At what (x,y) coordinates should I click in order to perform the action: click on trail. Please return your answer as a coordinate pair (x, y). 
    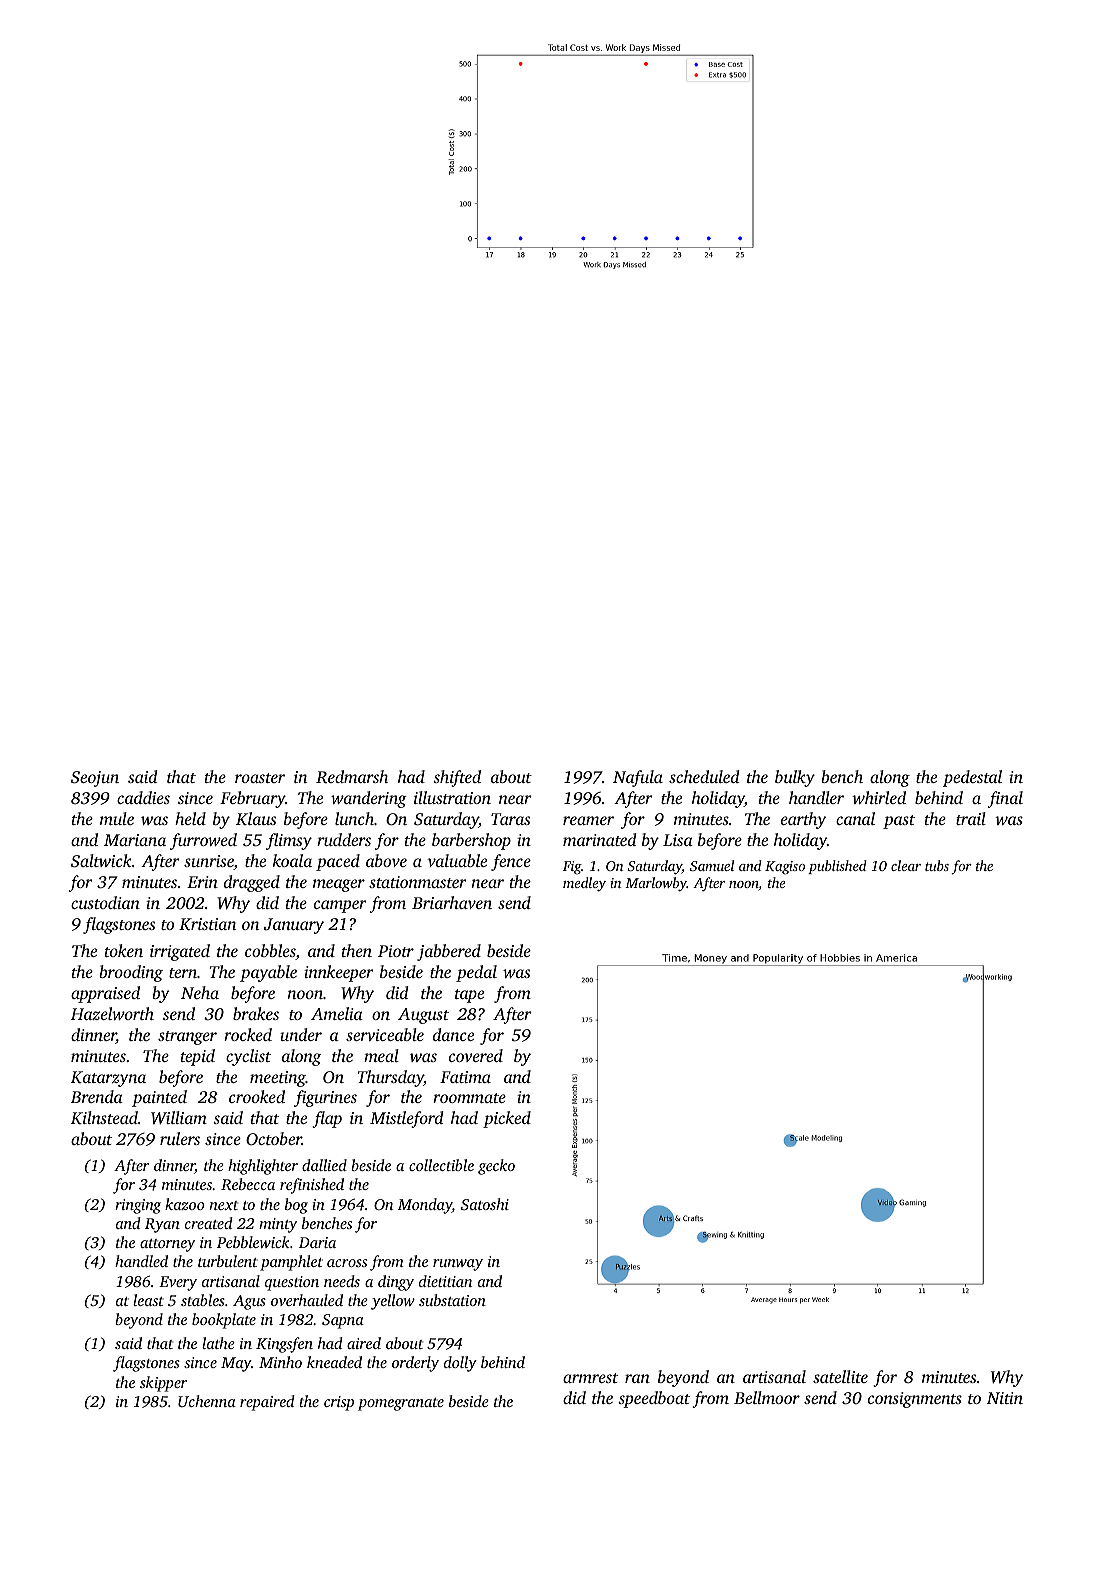
    Looking at the image, I should click on (971, 818).
